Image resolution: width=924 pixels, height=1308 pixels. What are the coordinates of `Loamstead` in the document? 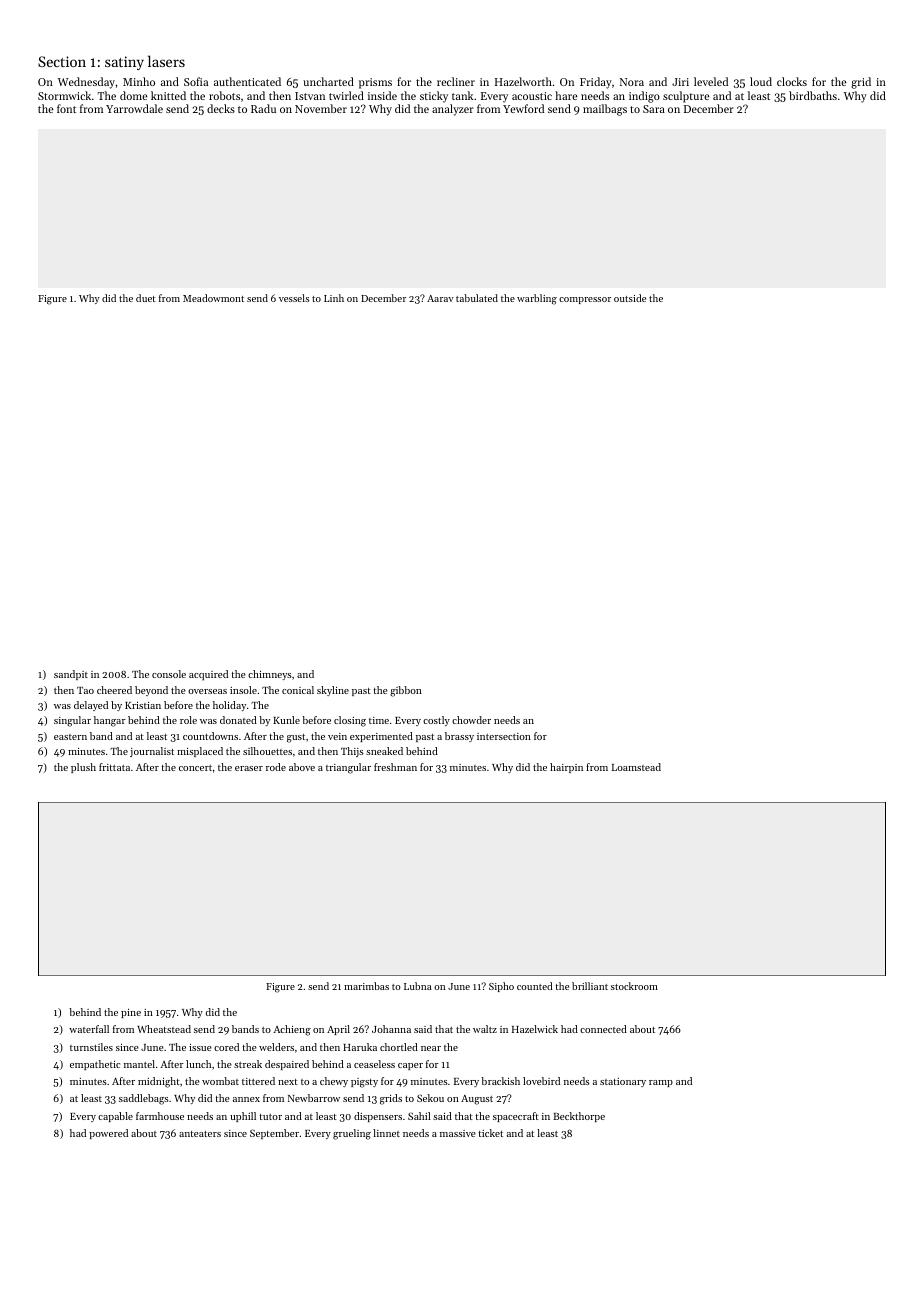 It's located at (636, 767).
